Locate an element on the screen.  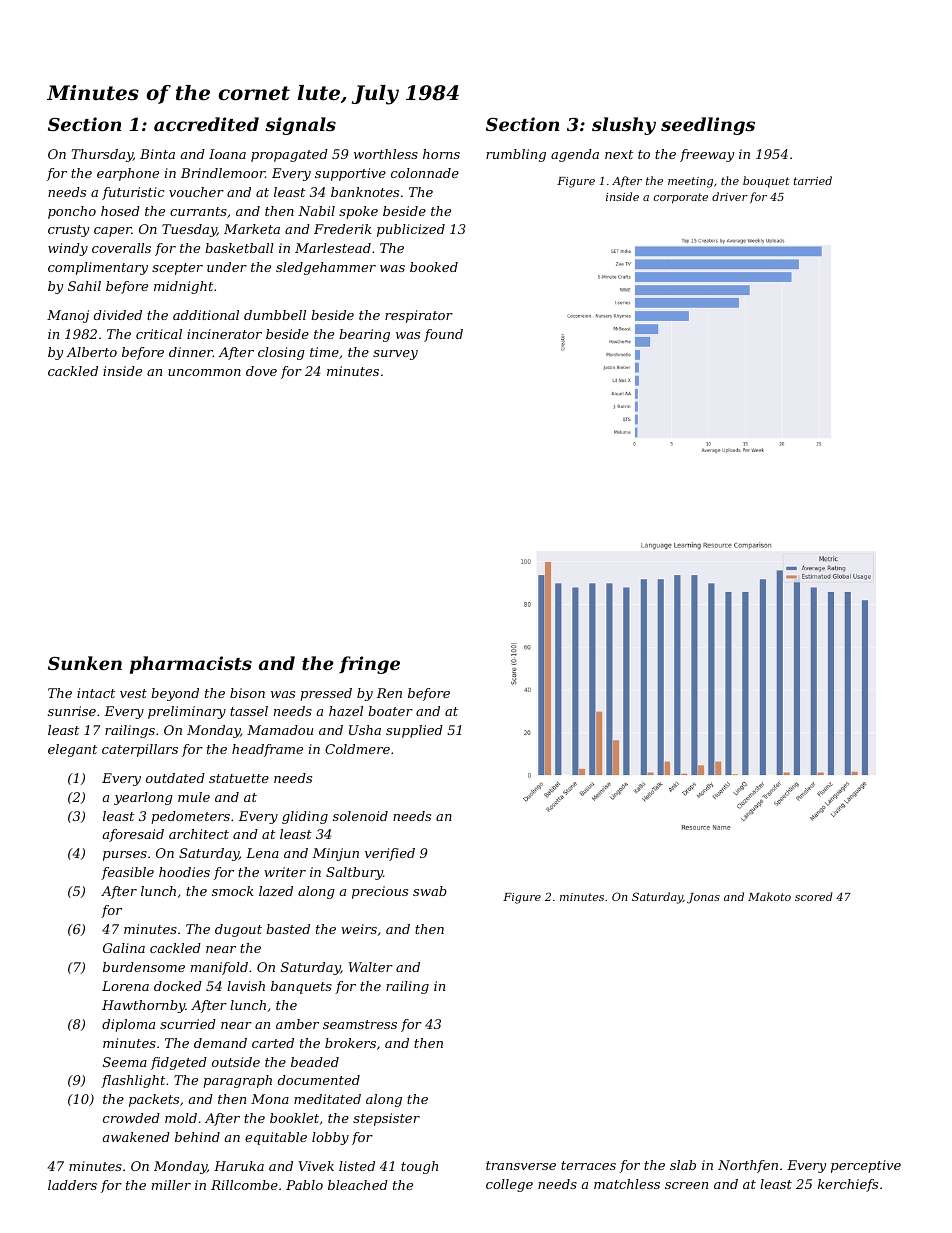
Ioana is located at coordinates (227, 154).
